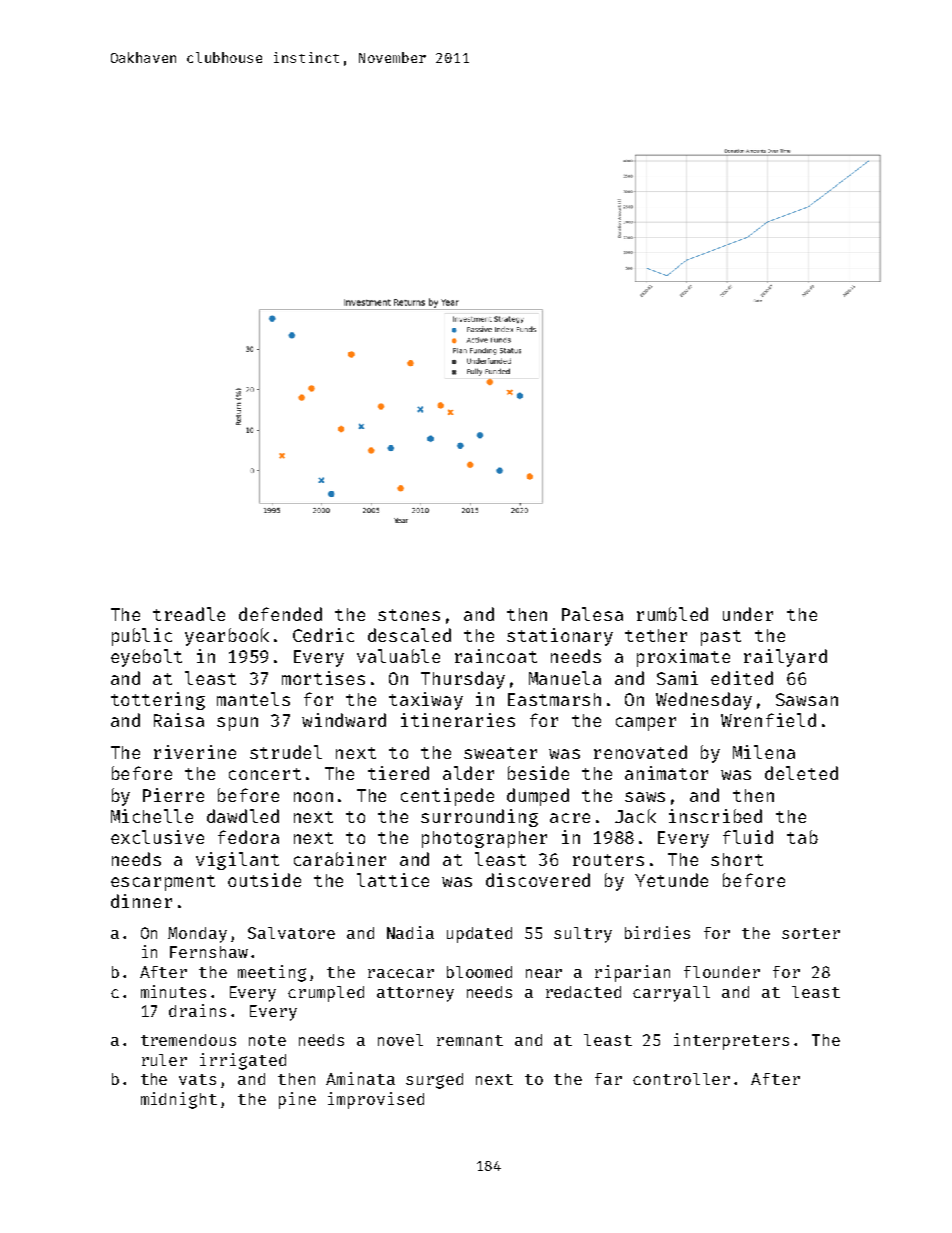  Describe the element at coordinates (785, 658) in the screenshot. I see `railyard` at that location.
